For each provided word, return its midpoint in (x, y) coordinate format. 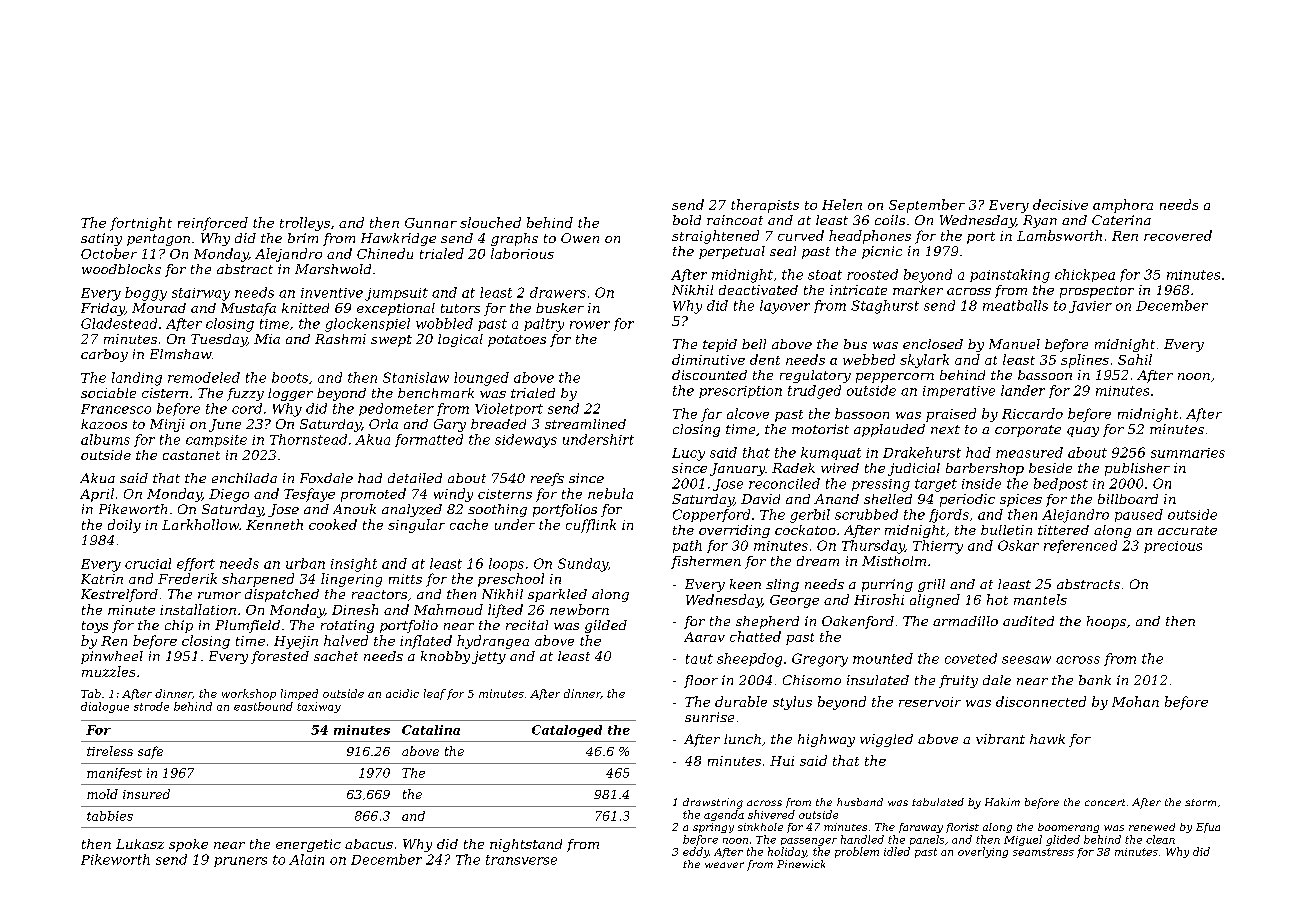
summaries (1188, 453)
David (760, 499)
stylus (792, 703)
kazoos (104, 424)
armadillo (965, 621)
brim (303, 238)
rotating (347, 626)
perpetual (732, 252)
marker (918, 290)
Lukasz (140, 844)
